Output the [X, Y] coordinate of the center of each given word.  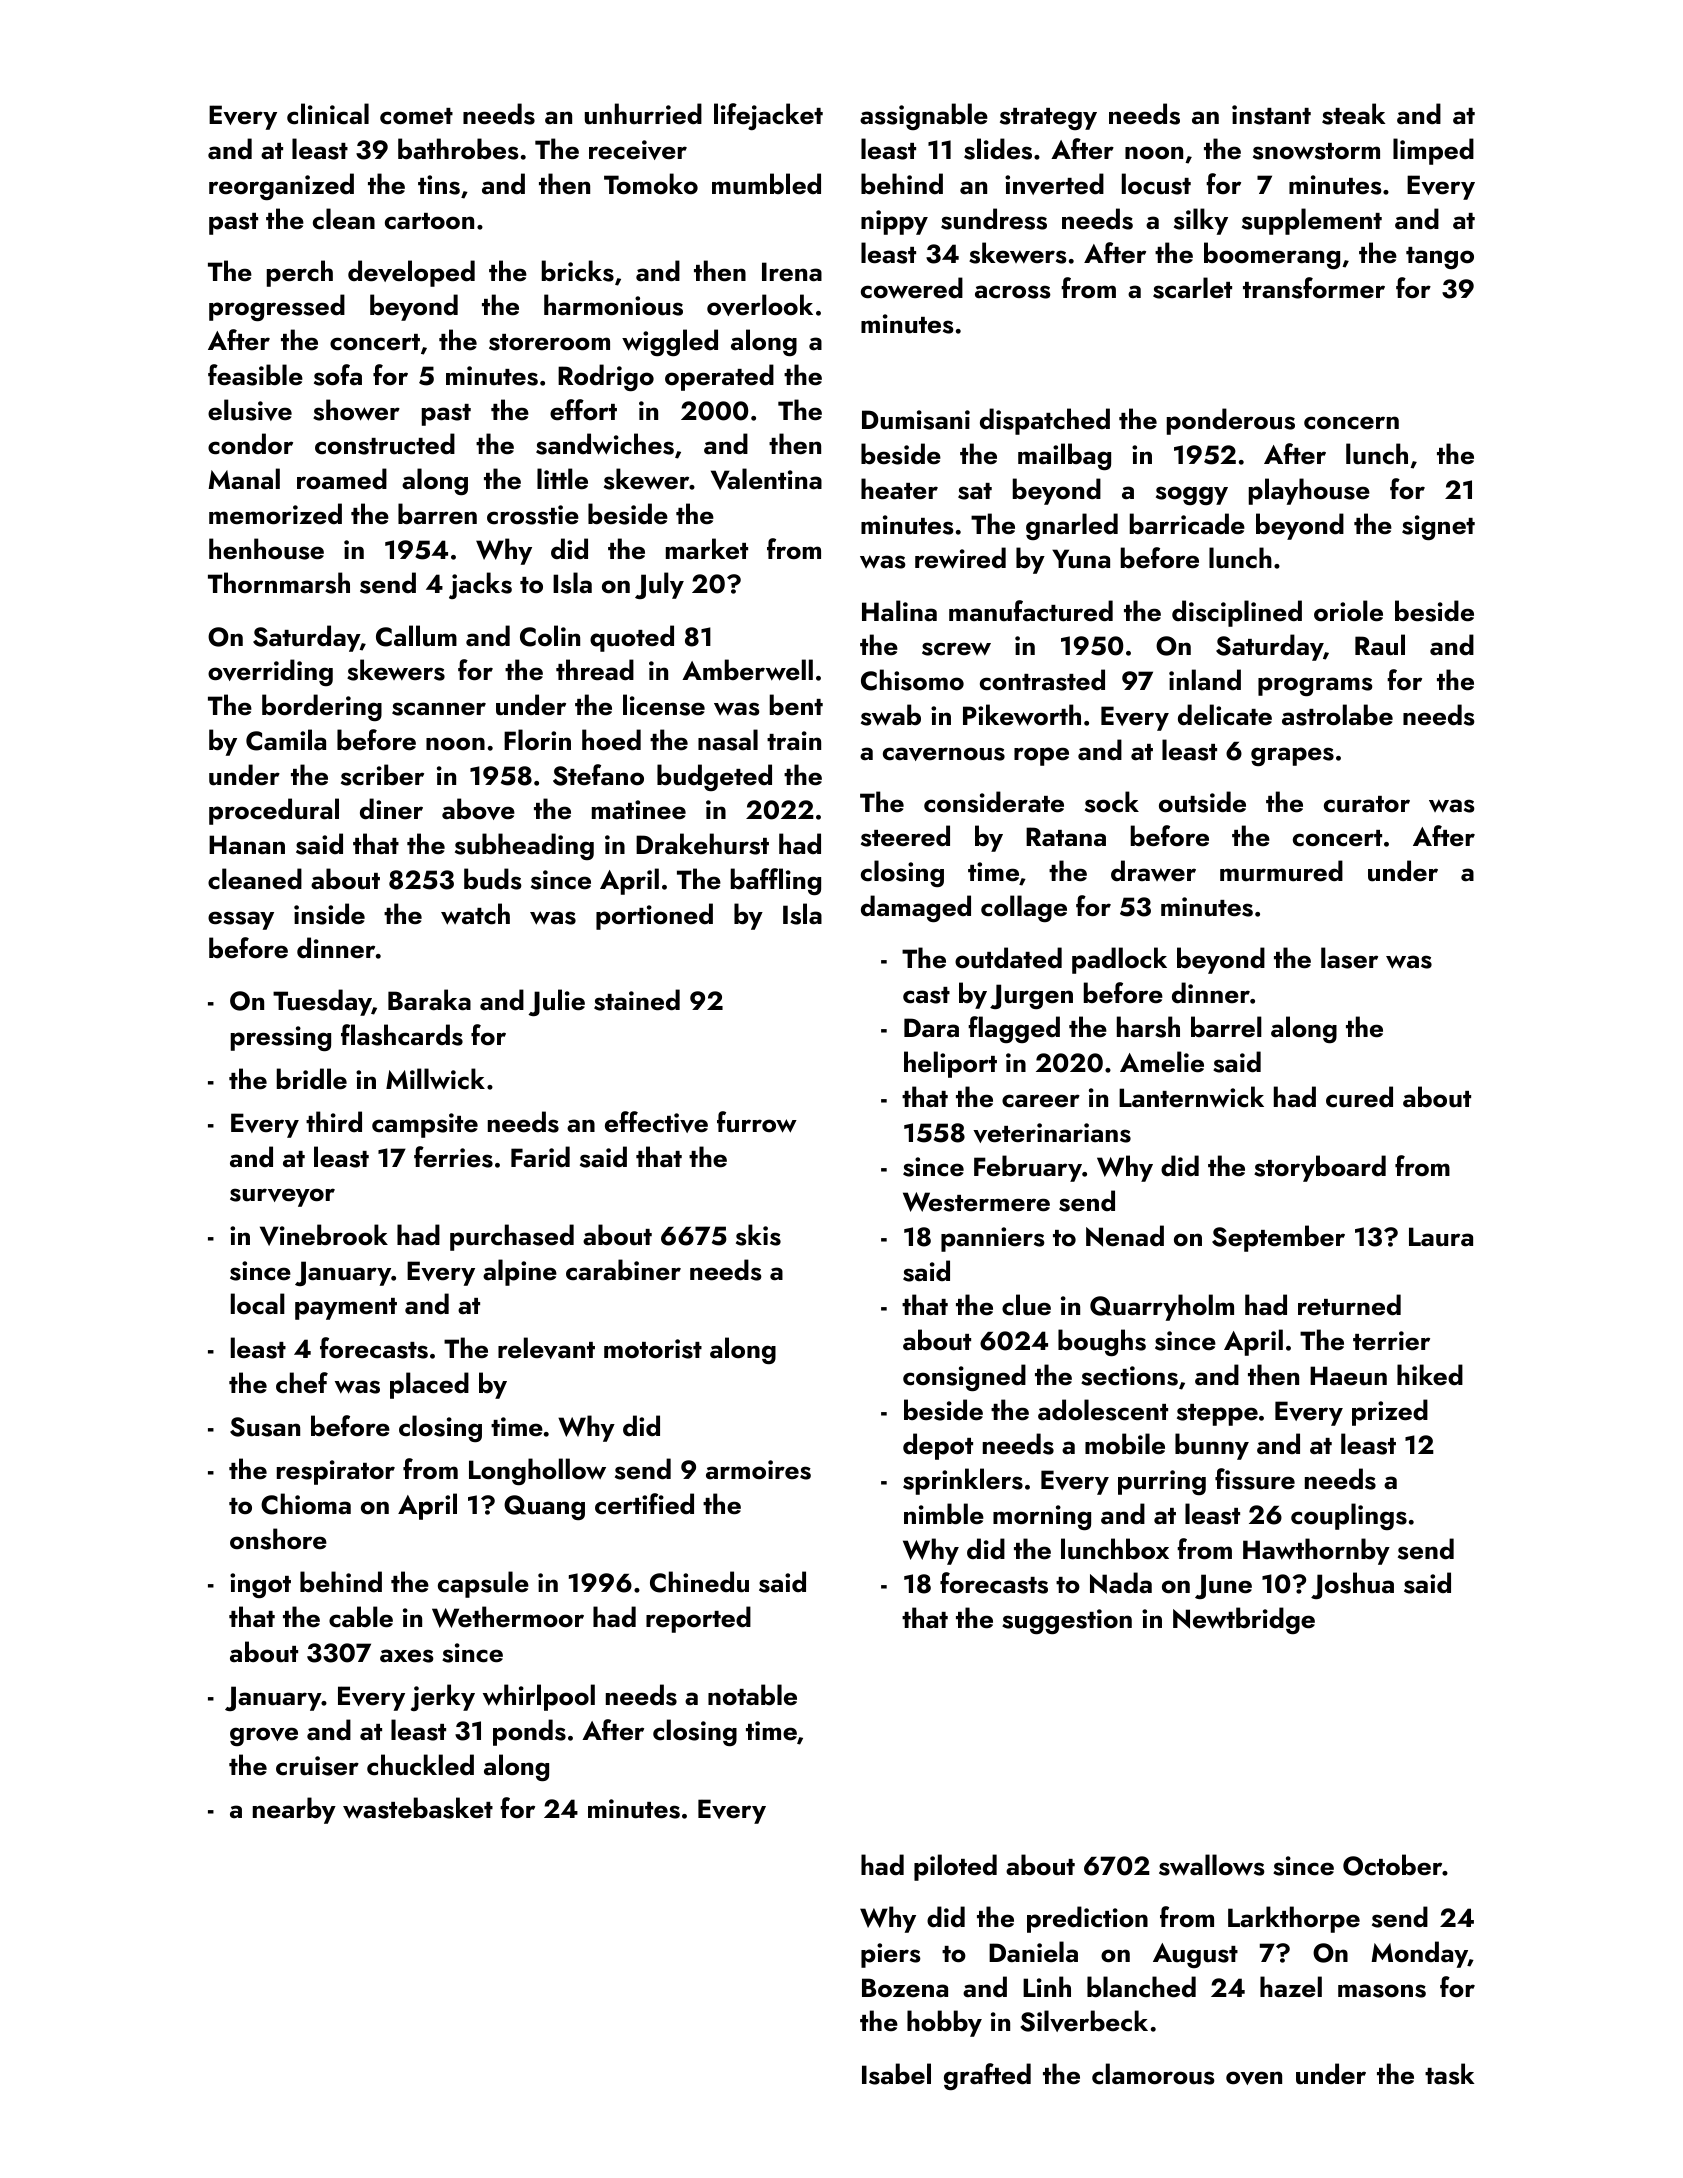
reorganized [281, 186]
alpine [520, 1272]
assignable [924, 116]
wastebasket [418, 1808]
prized [1390, 1412]
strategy [1048, 119]
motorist [653, 1349]
